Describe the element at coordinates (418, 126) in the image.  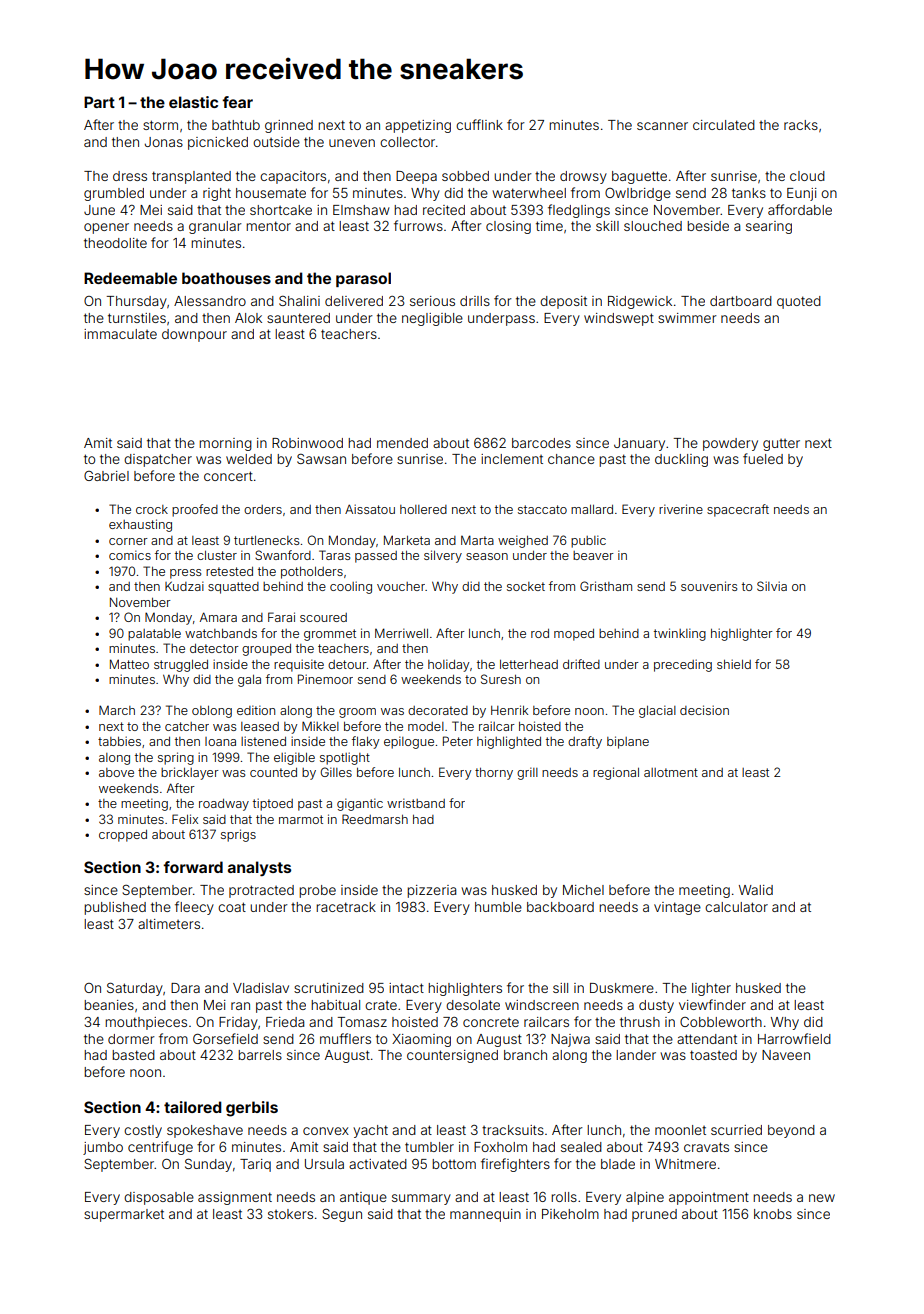
I see `appetizing` at that location.
